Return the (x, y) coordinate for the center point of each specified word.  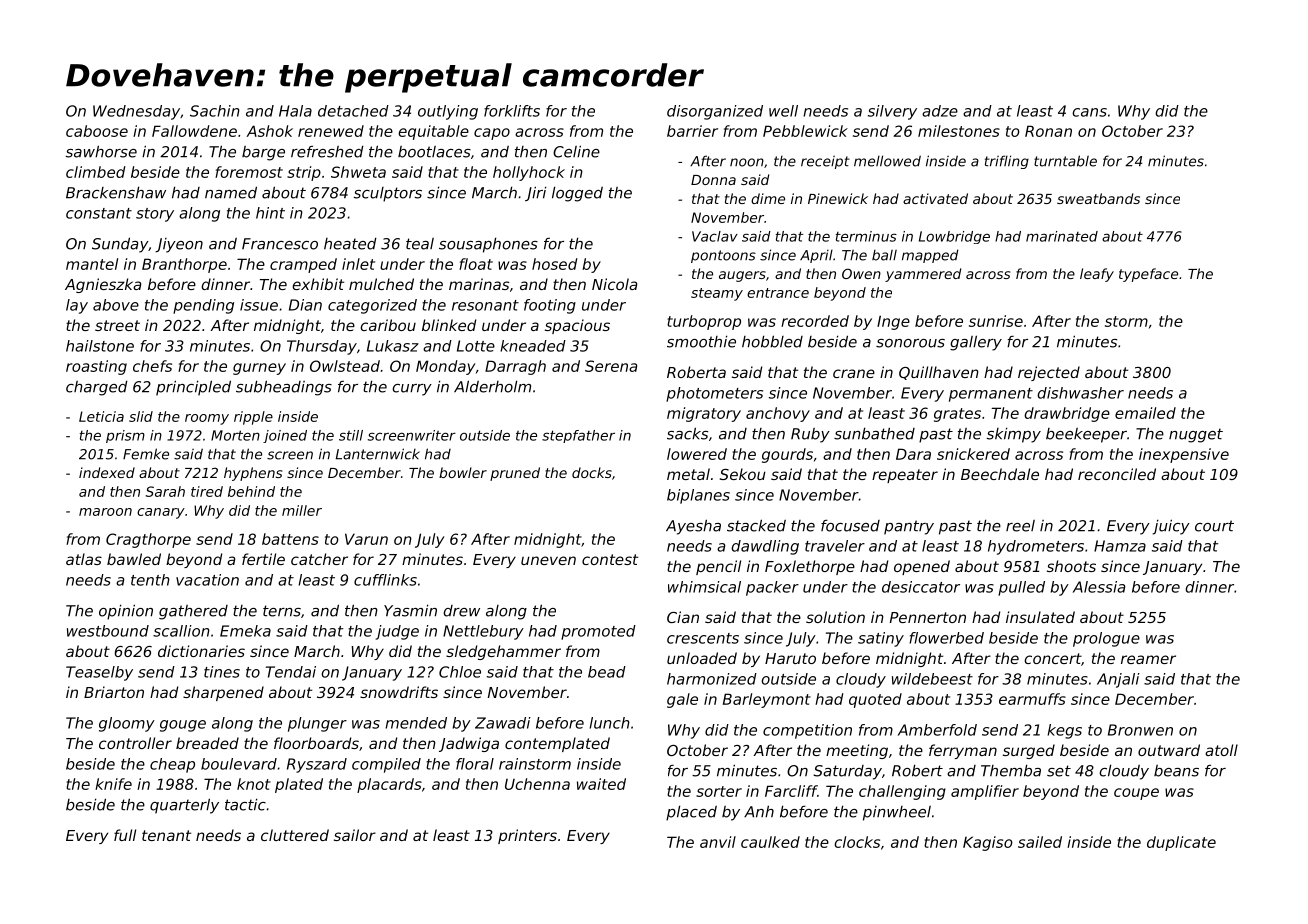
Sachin (215, 111)
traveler (835, 546)
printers (527, 836)
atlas (84, 559)
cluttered (295, 835)
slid (141, 416)
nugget (1196, 435)
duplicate (1181, 843)
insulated (1040, 617)
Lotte (476, 346)
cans (1089, 112)
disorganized (715, 112)
